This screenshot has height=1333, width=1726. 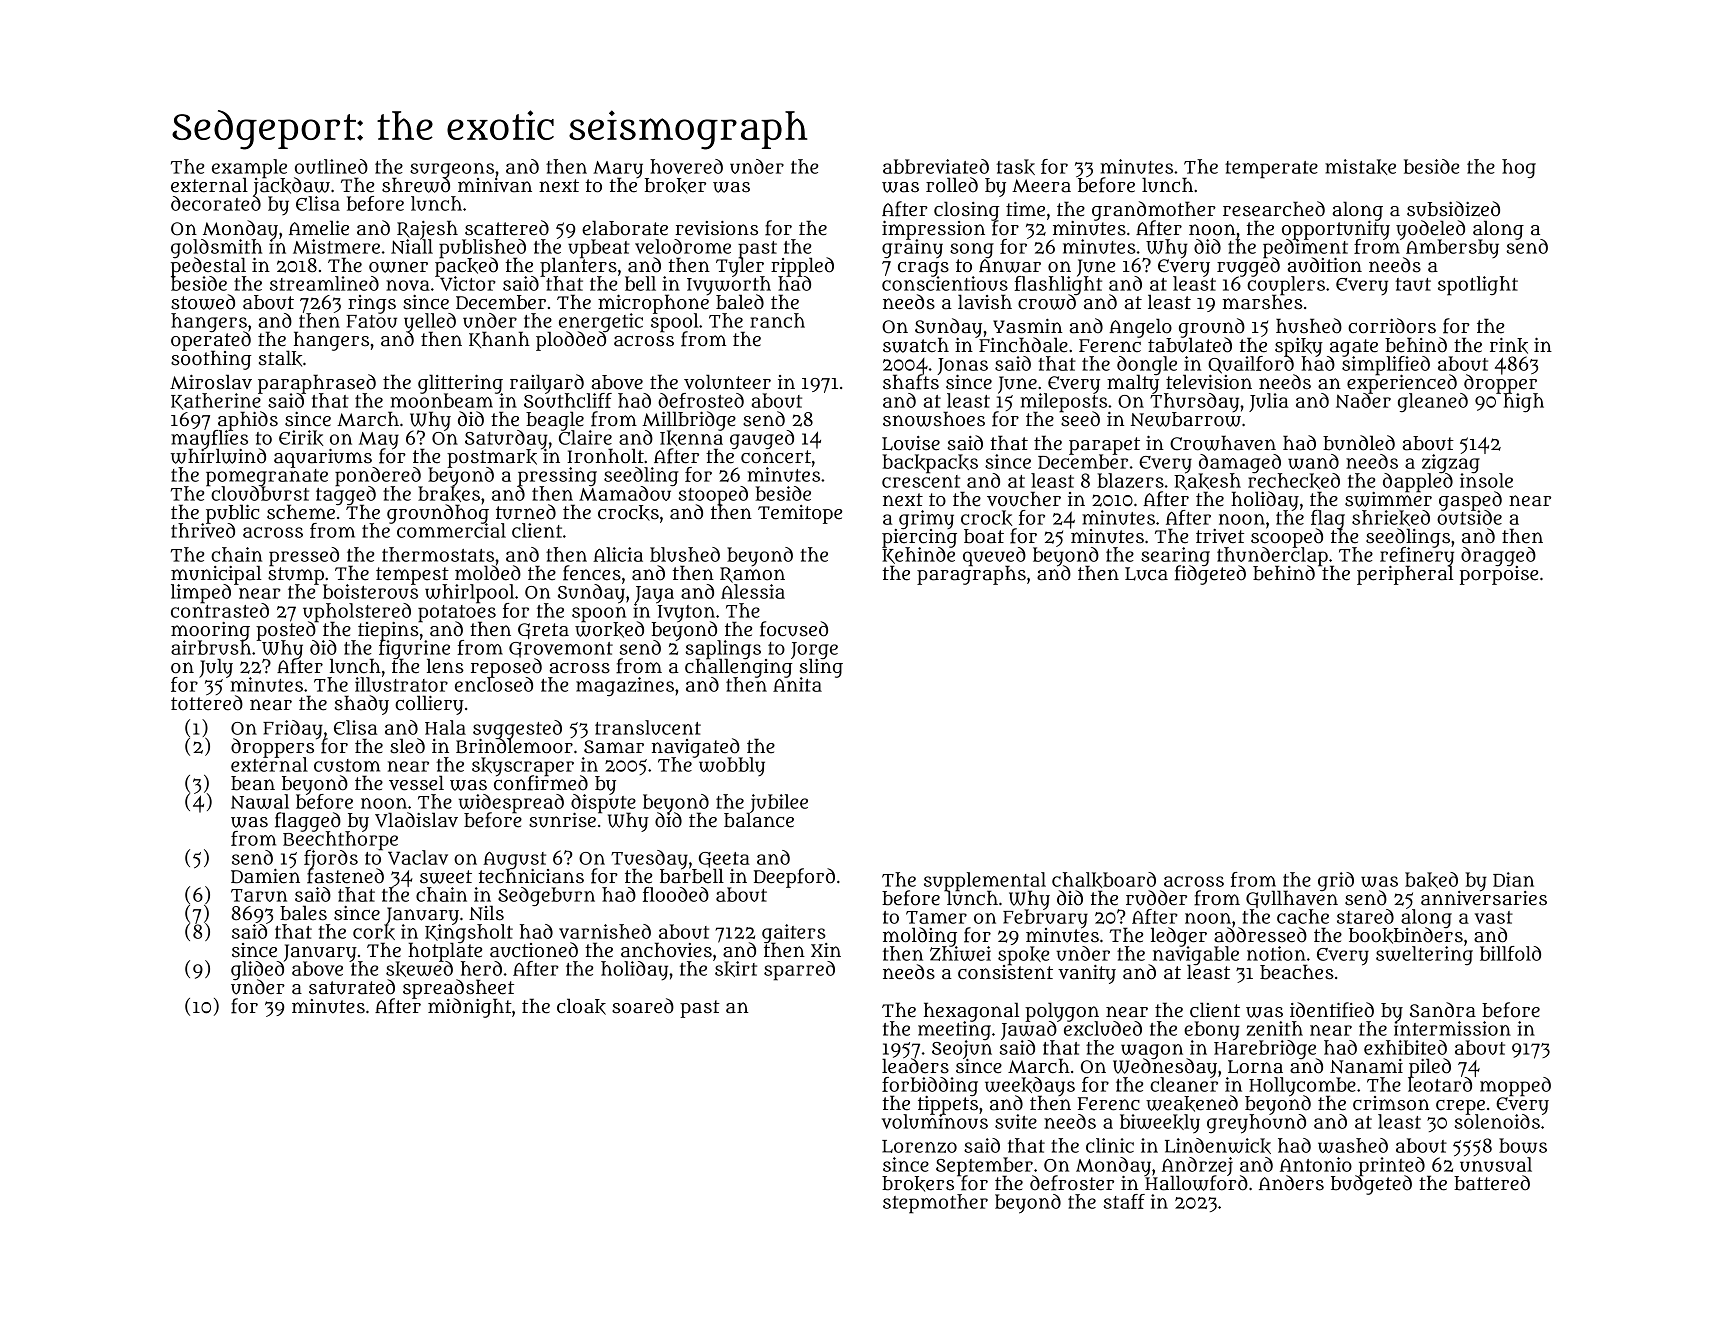 What do you see at coordinates (1470, 500) in the screenshot?
I see `gasped` at bounding box center [1470, 500].
